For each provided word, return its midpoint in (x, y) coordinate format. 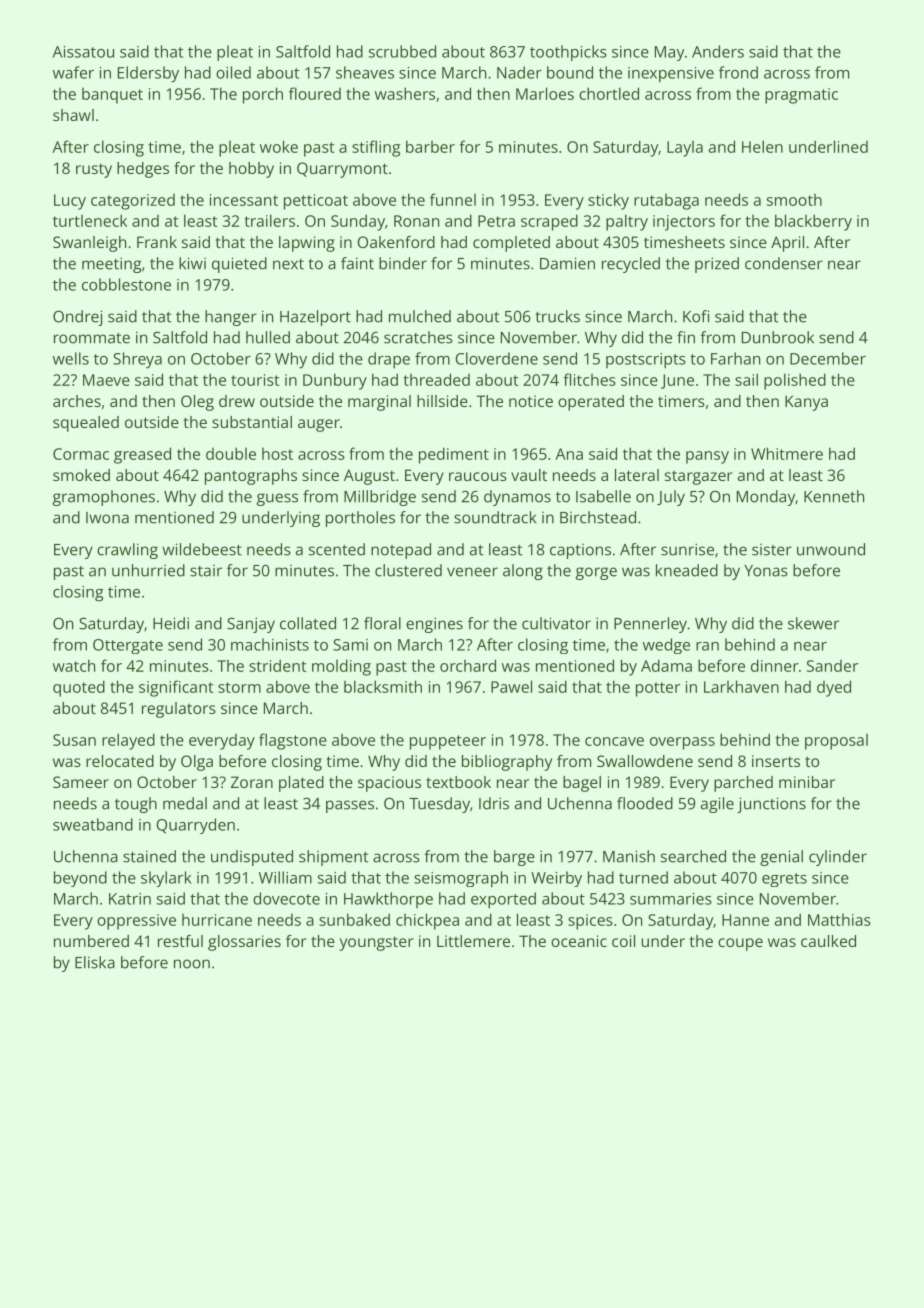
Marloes (545, 93)
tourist (255, 380)
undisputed (252, 858)
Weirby (556, 879)
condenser (784, 263)
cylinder (838, 858)
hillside (442, 401)
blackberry (813, 222)
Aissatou (83, 52)
